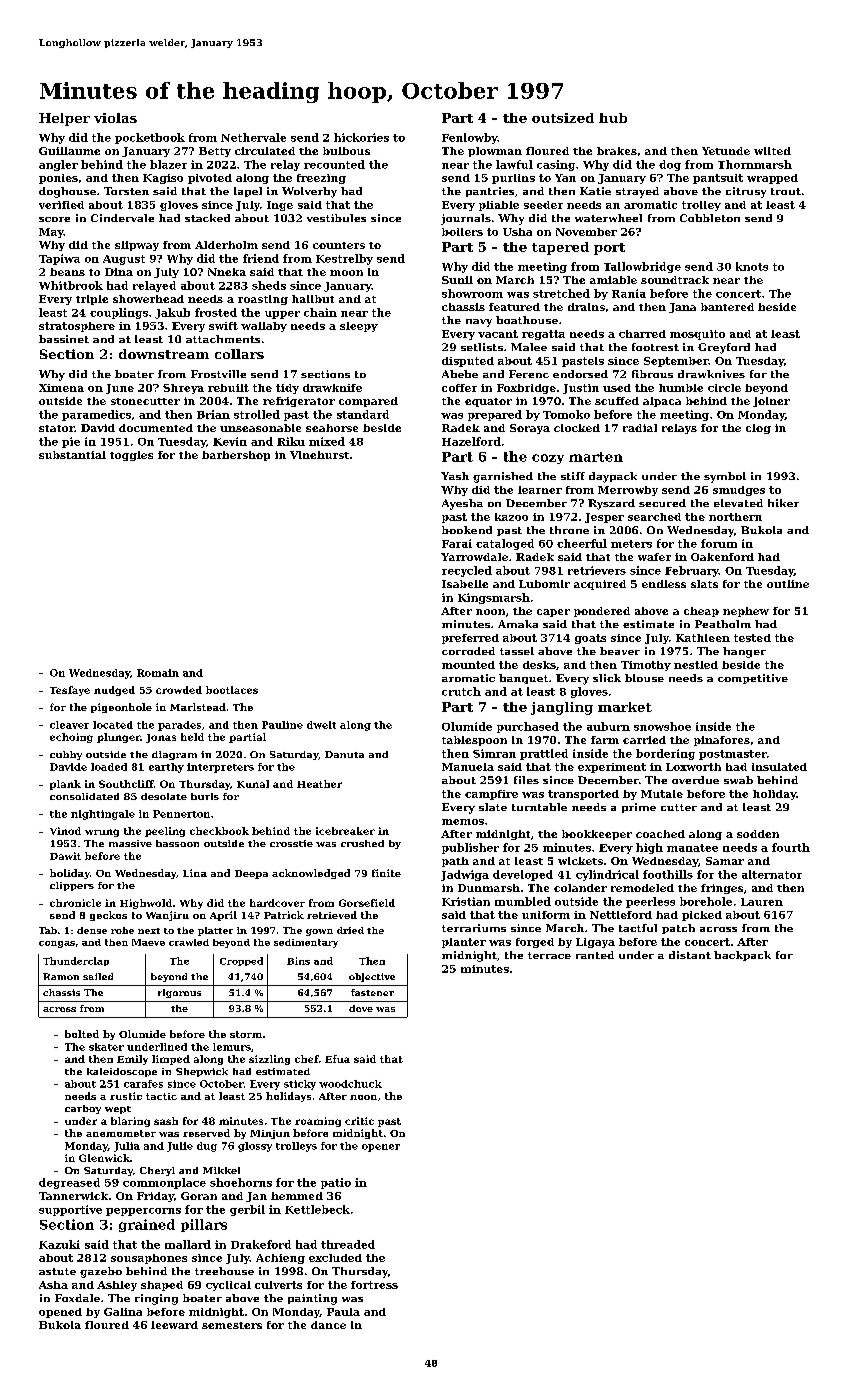 Image resolution: width=849 pixels, height=1400 pixels. What do you see at coordinates (64, 119) in the screenshot?
I see `Helper` at bounding box center [64, 119].
